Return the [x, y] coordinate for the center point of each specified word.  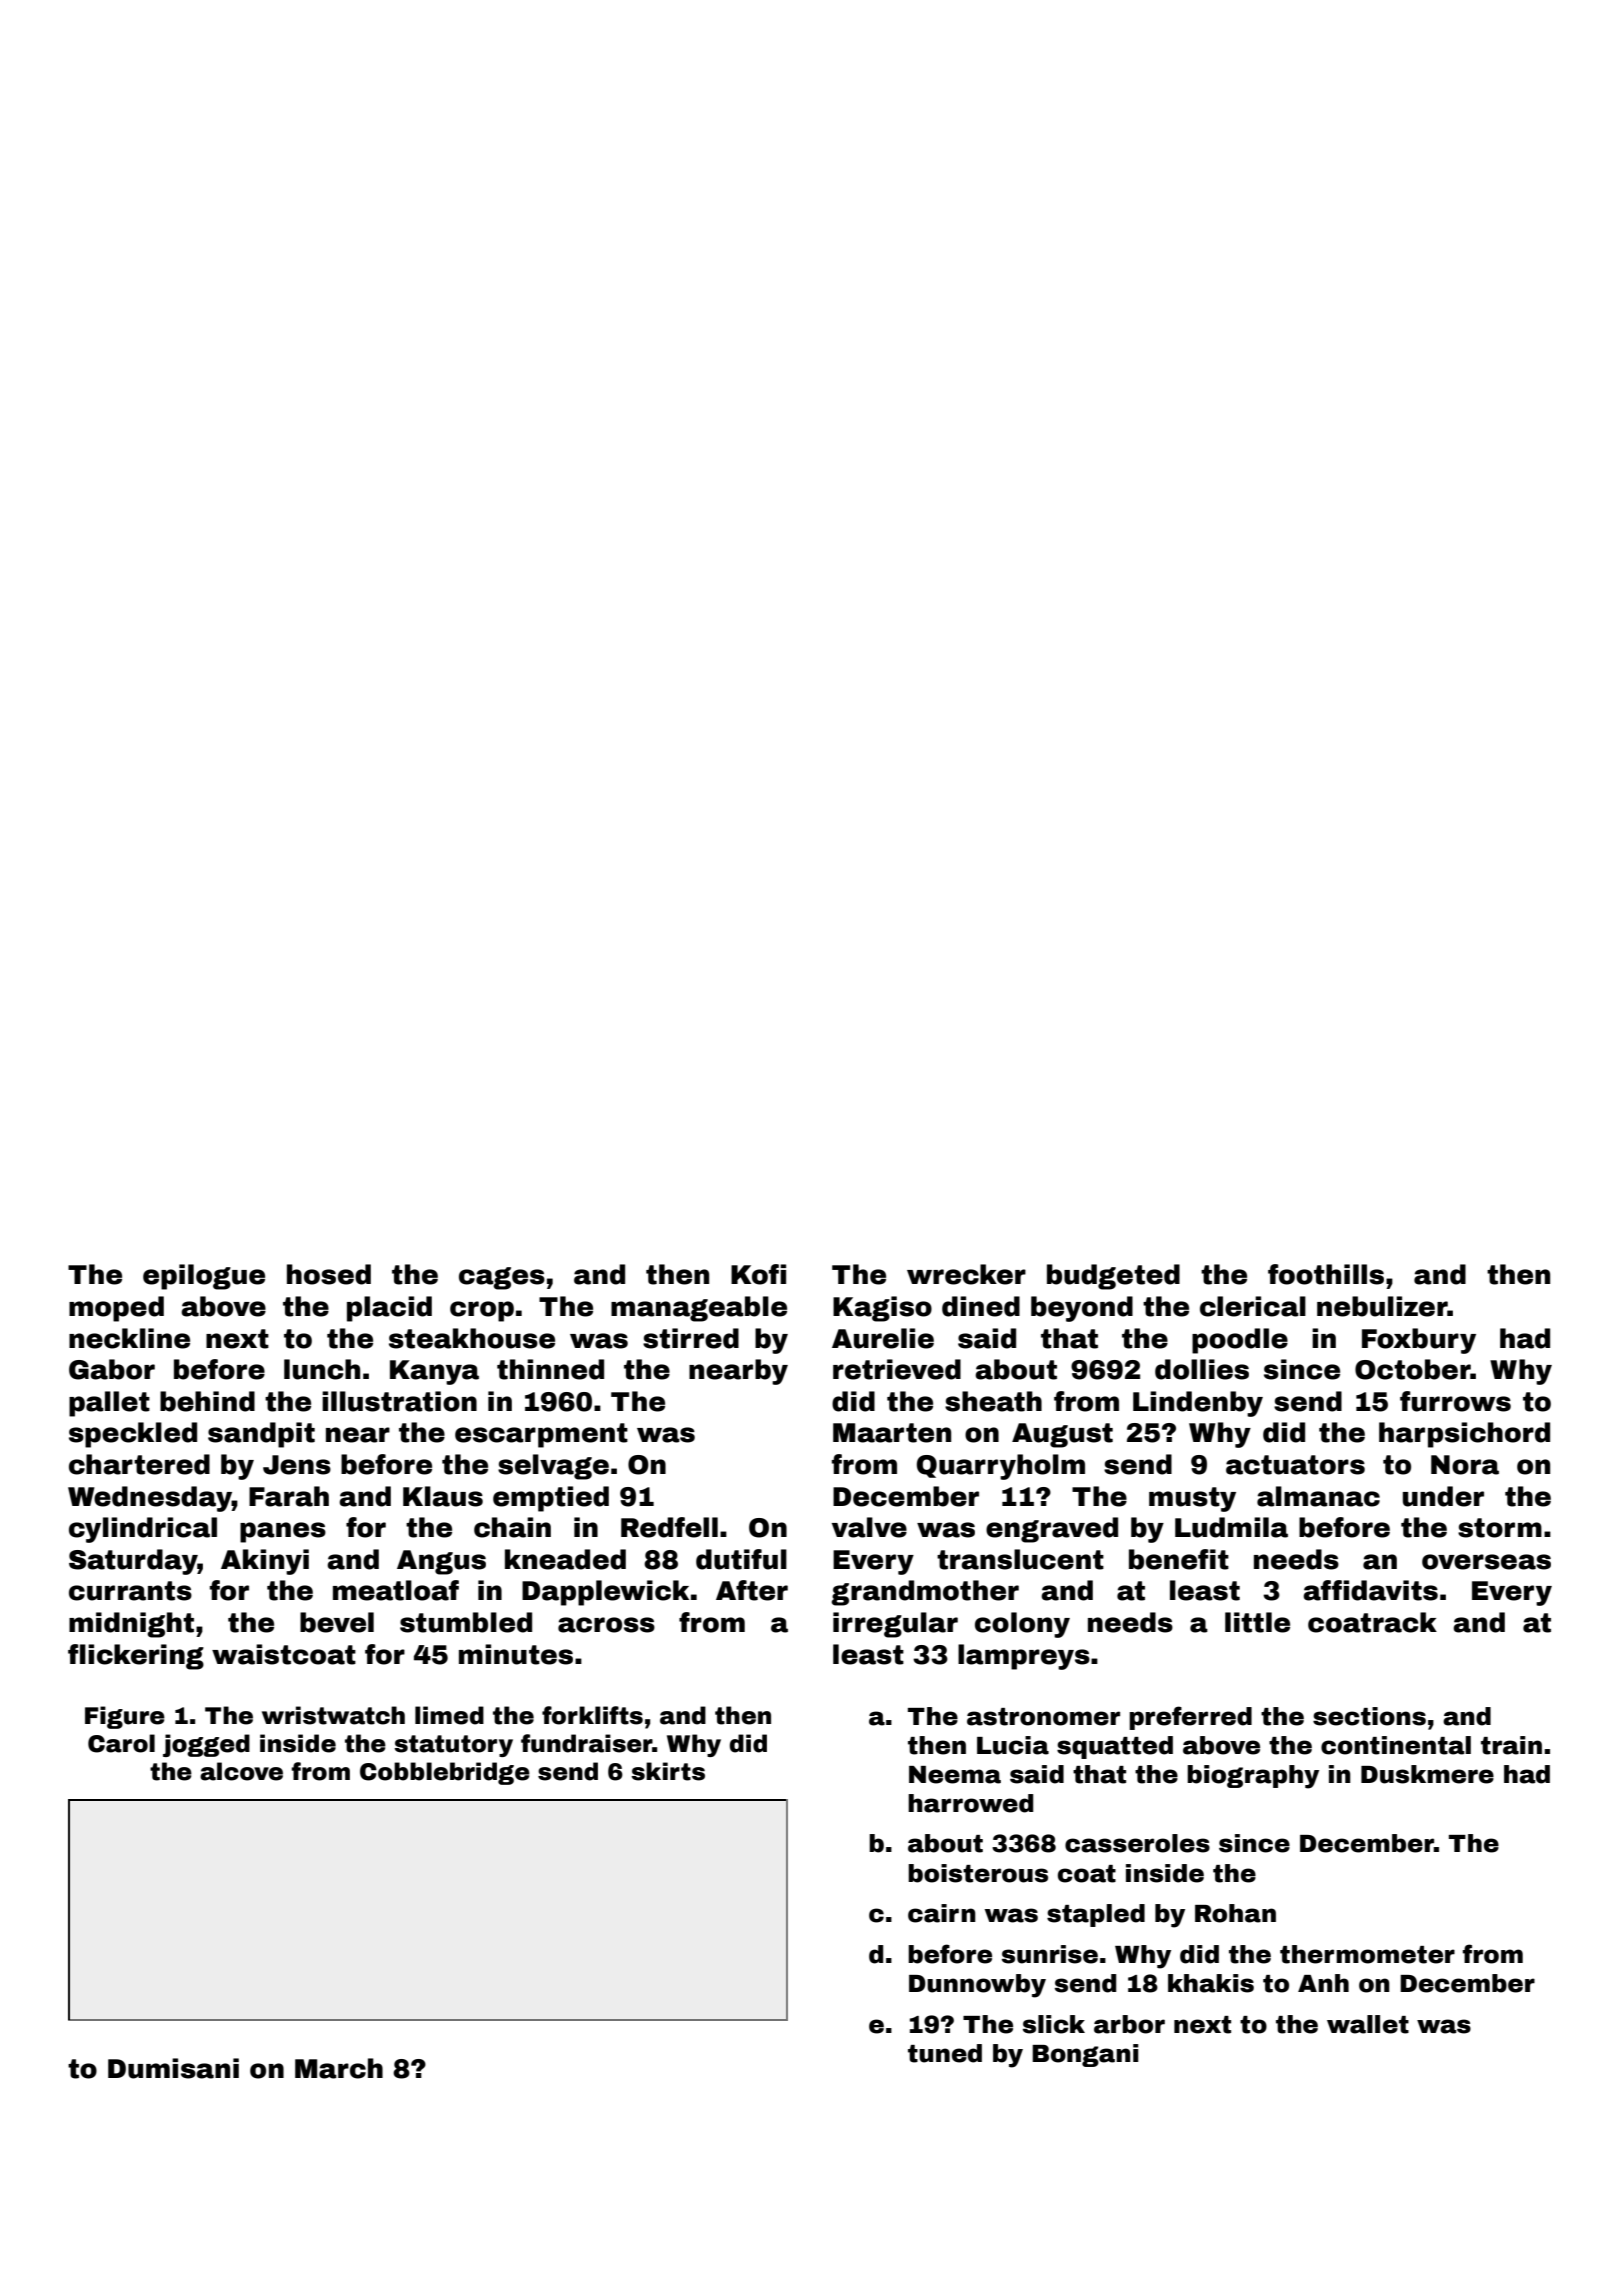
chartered [139, 1464]
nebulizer [1382, 1306]
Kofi [758, 1274]
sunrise [1050, 1954]
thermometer [1367, 1954]
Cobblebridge [445, 1773]
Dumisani [173, 2068]
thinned [550, 1369]
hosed [329, 1274]
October [1413, 1369]
